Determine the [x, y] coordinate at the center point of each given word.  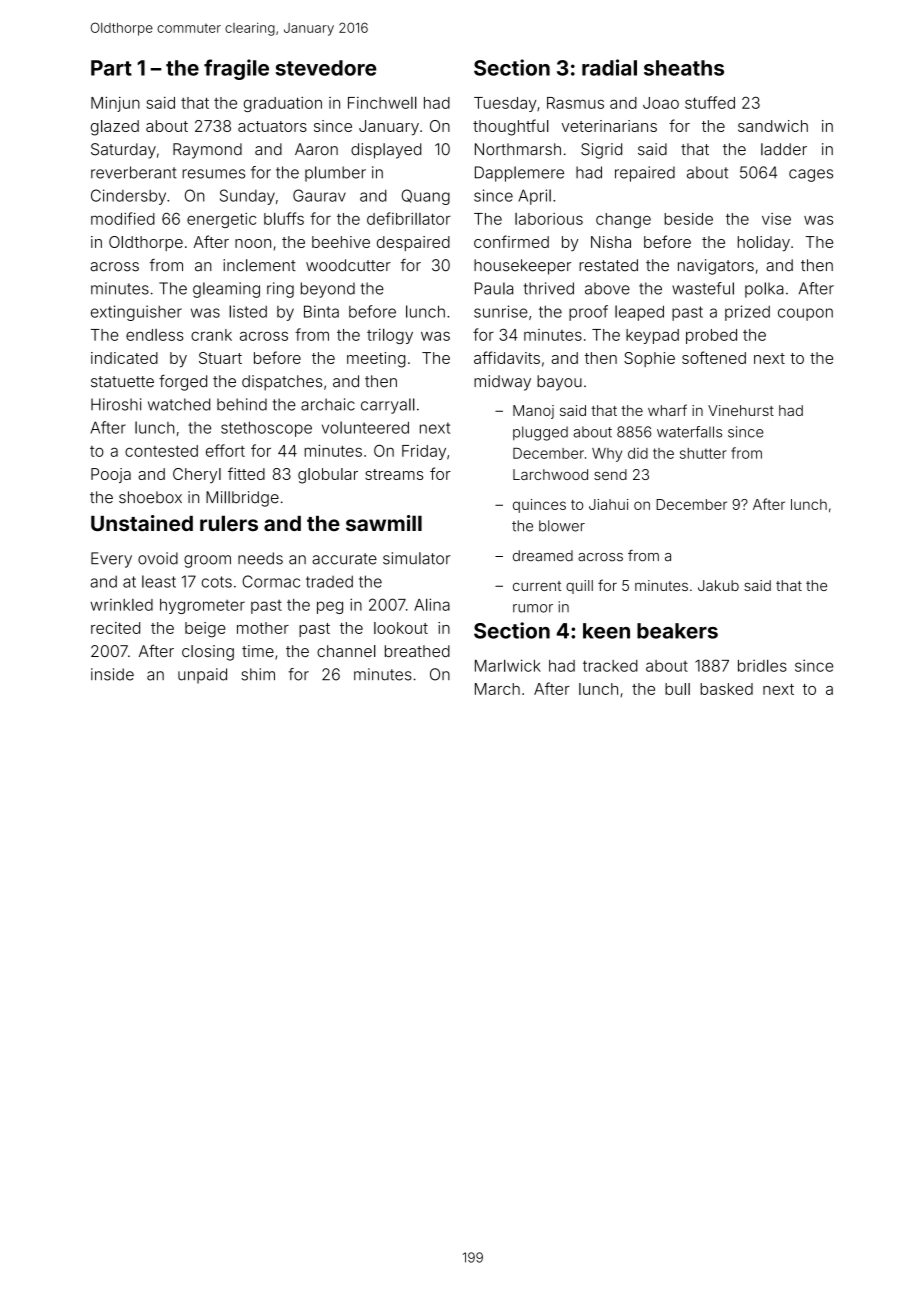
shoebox [150, 497]
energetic [221, 220]
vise [776, 219]
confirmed [511, 241]
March [497, 689]
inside [112, 674]
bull [677, 689]
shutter [703, 453]
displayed [386, 151]
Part [111, 68]
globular [328, 476]
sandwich [773, 126]
